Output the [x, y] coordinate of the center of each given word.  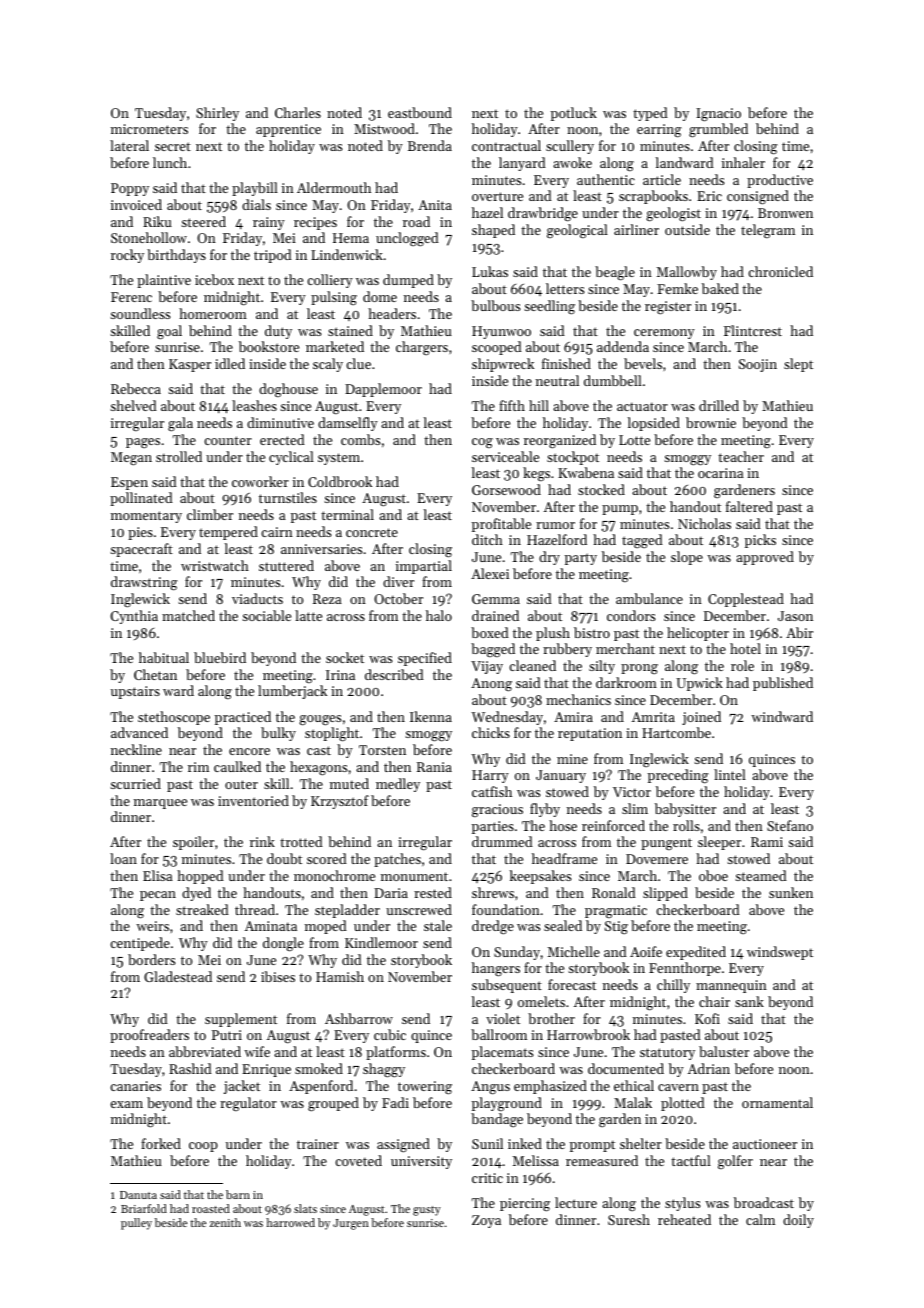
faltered [749, 506]
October [398, 598]
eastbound [420, 112]
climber [210, 514]
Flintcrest [753, 330]
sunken [791, 892]
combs [360, 439]
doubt [284, 858]
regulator [248, 1104]
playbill [255, 189]
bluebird [220, 657]
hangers [496, 969]
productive [780, 181]
